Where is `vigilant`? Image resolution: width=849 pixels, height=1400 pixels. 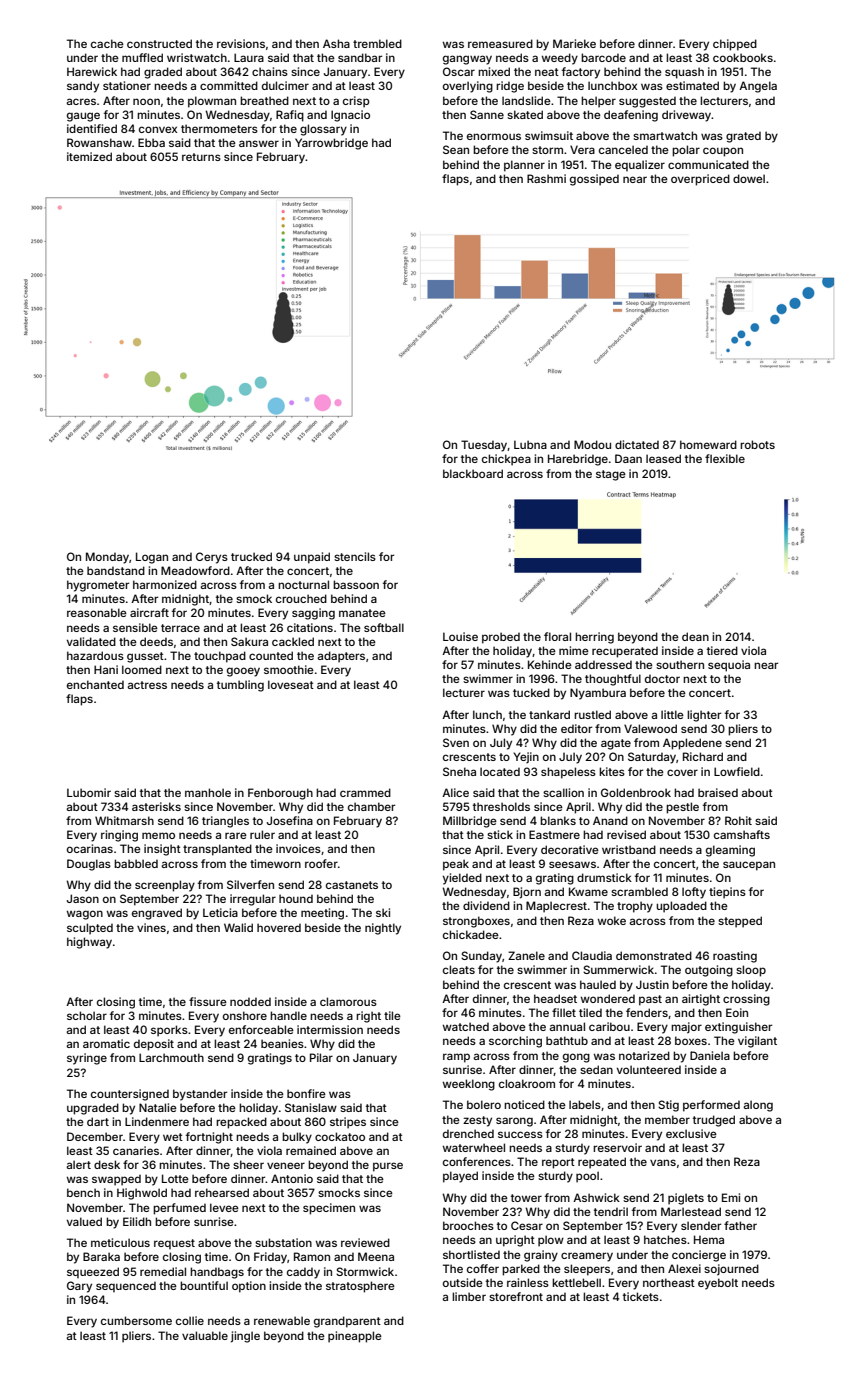 vigilant is located at coordinates (757, 1042).
